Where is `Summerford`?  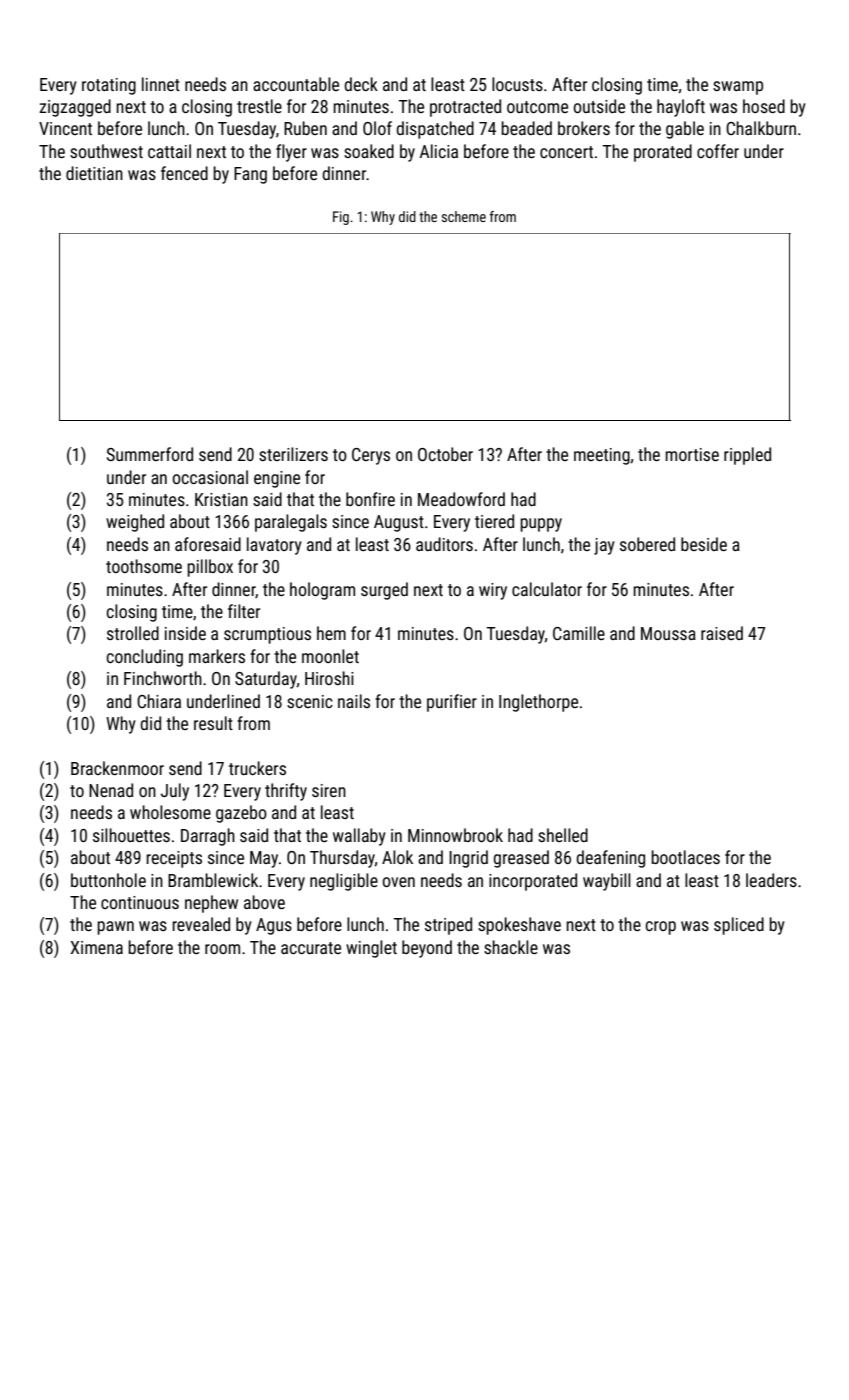 Summerford is located at coordinates (150, 454).
